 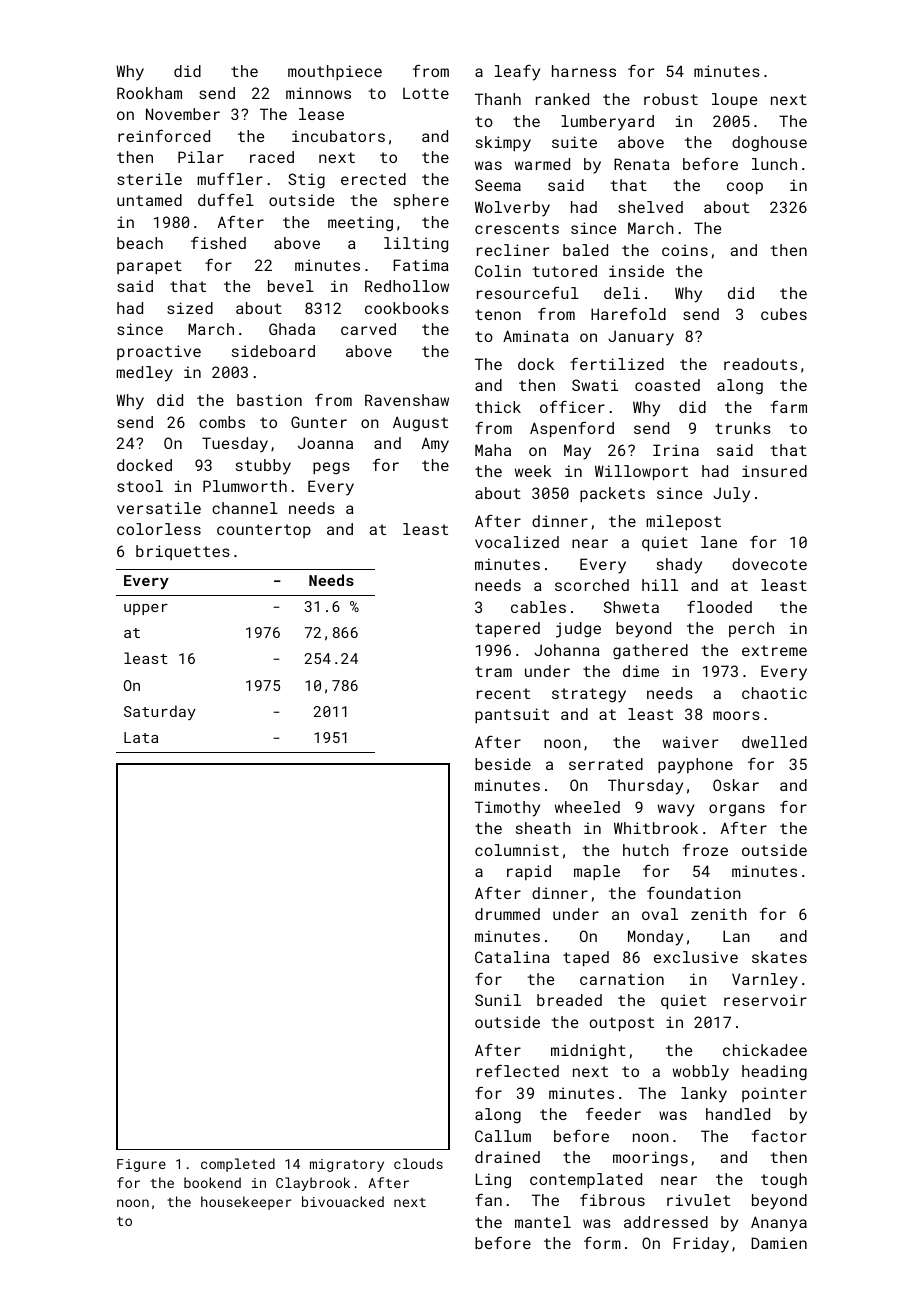 What do you see at coordinates (517, 542) in the page?
I see `vocalized` at bounding box center [517, 542].
